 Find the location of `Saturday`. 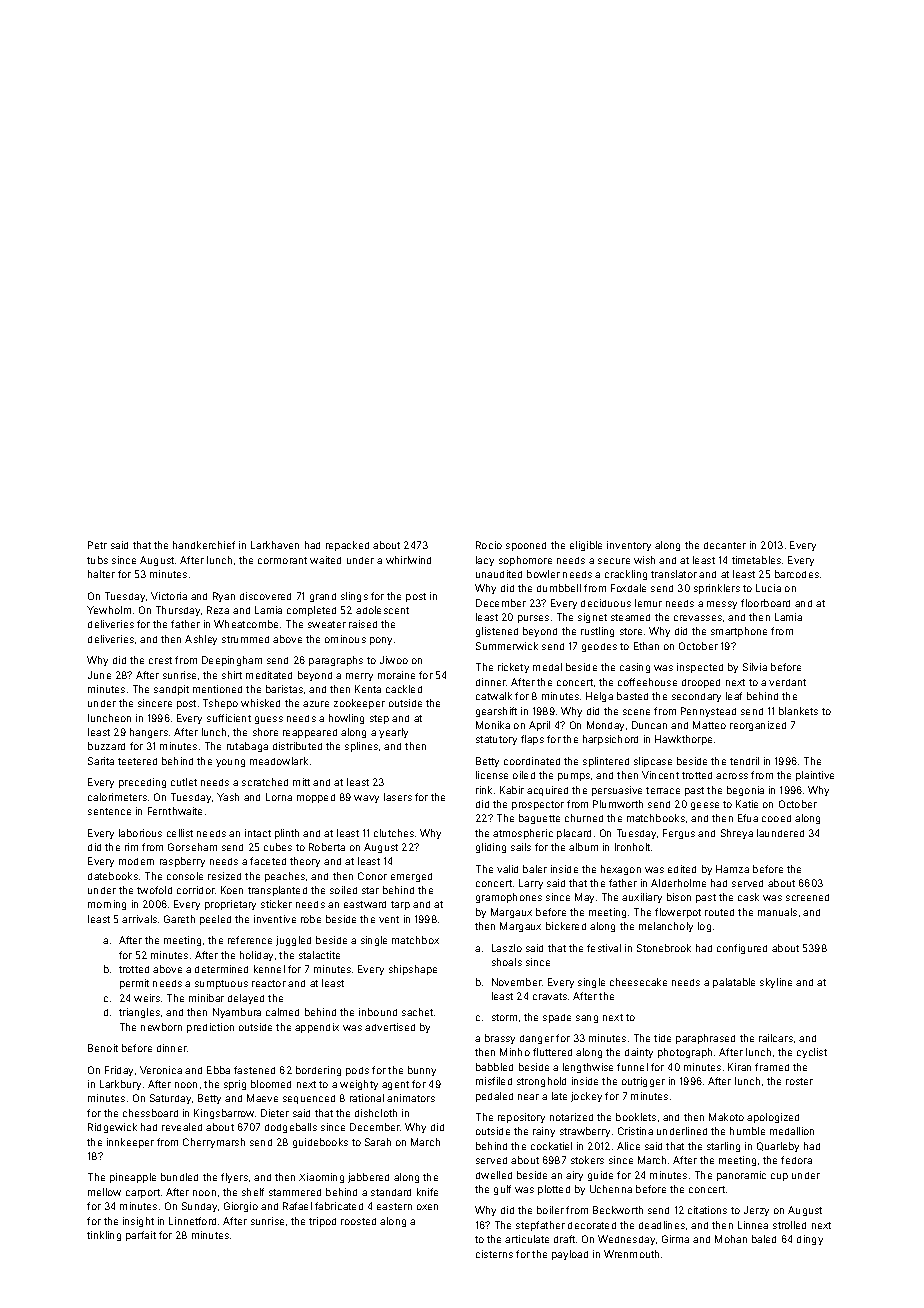

Saturday is located at coordinates (170, 1099).
